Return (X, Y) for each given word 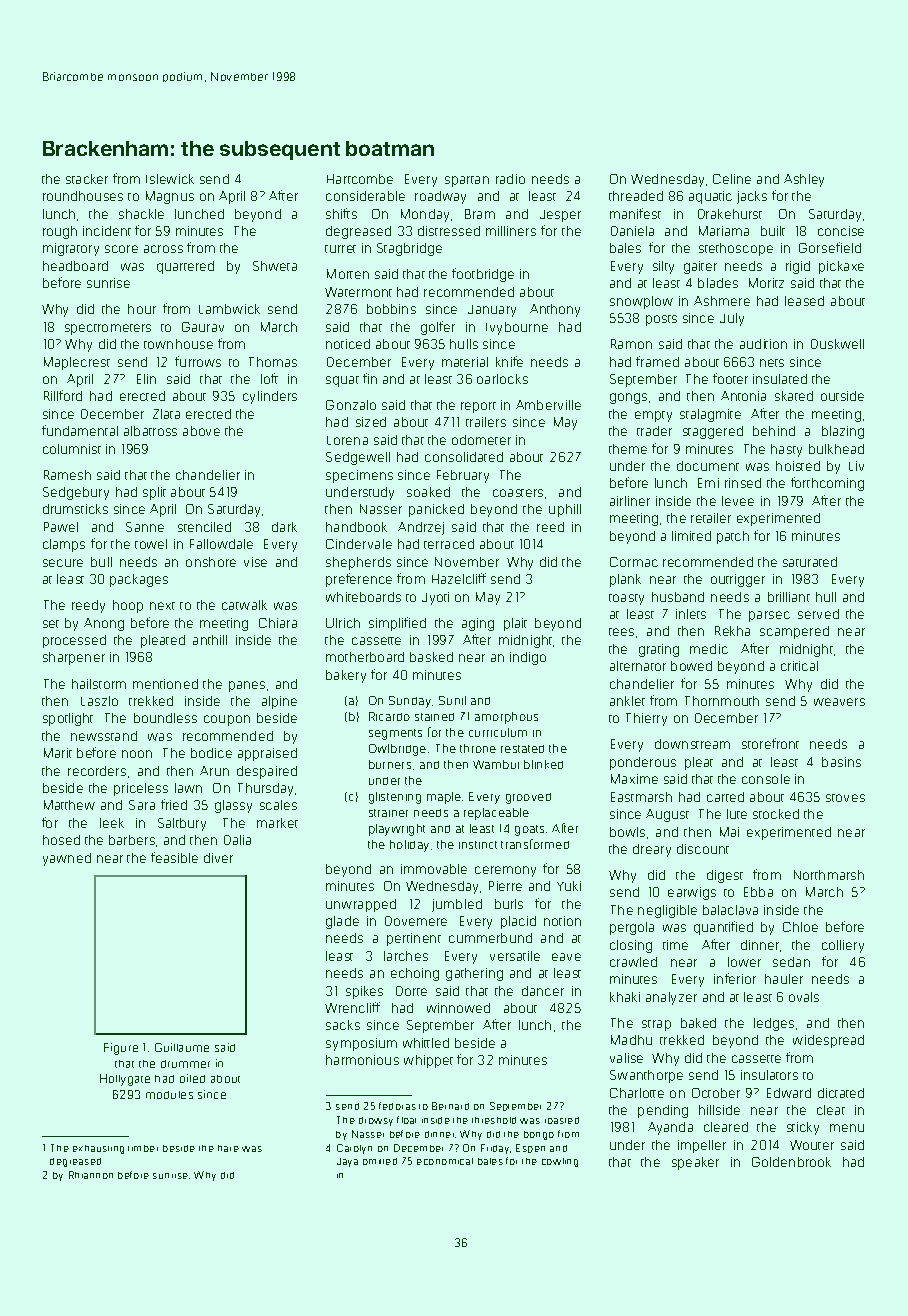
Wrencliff (352, 1007)
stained (434, 717)
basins (841, 762)
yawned (67, 859)
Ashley (804, 180)
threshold (494, 1120)
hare (228, 1148)
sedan (791, 962)
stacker (87, 179)
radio (510, 179)
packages (139, 580)
